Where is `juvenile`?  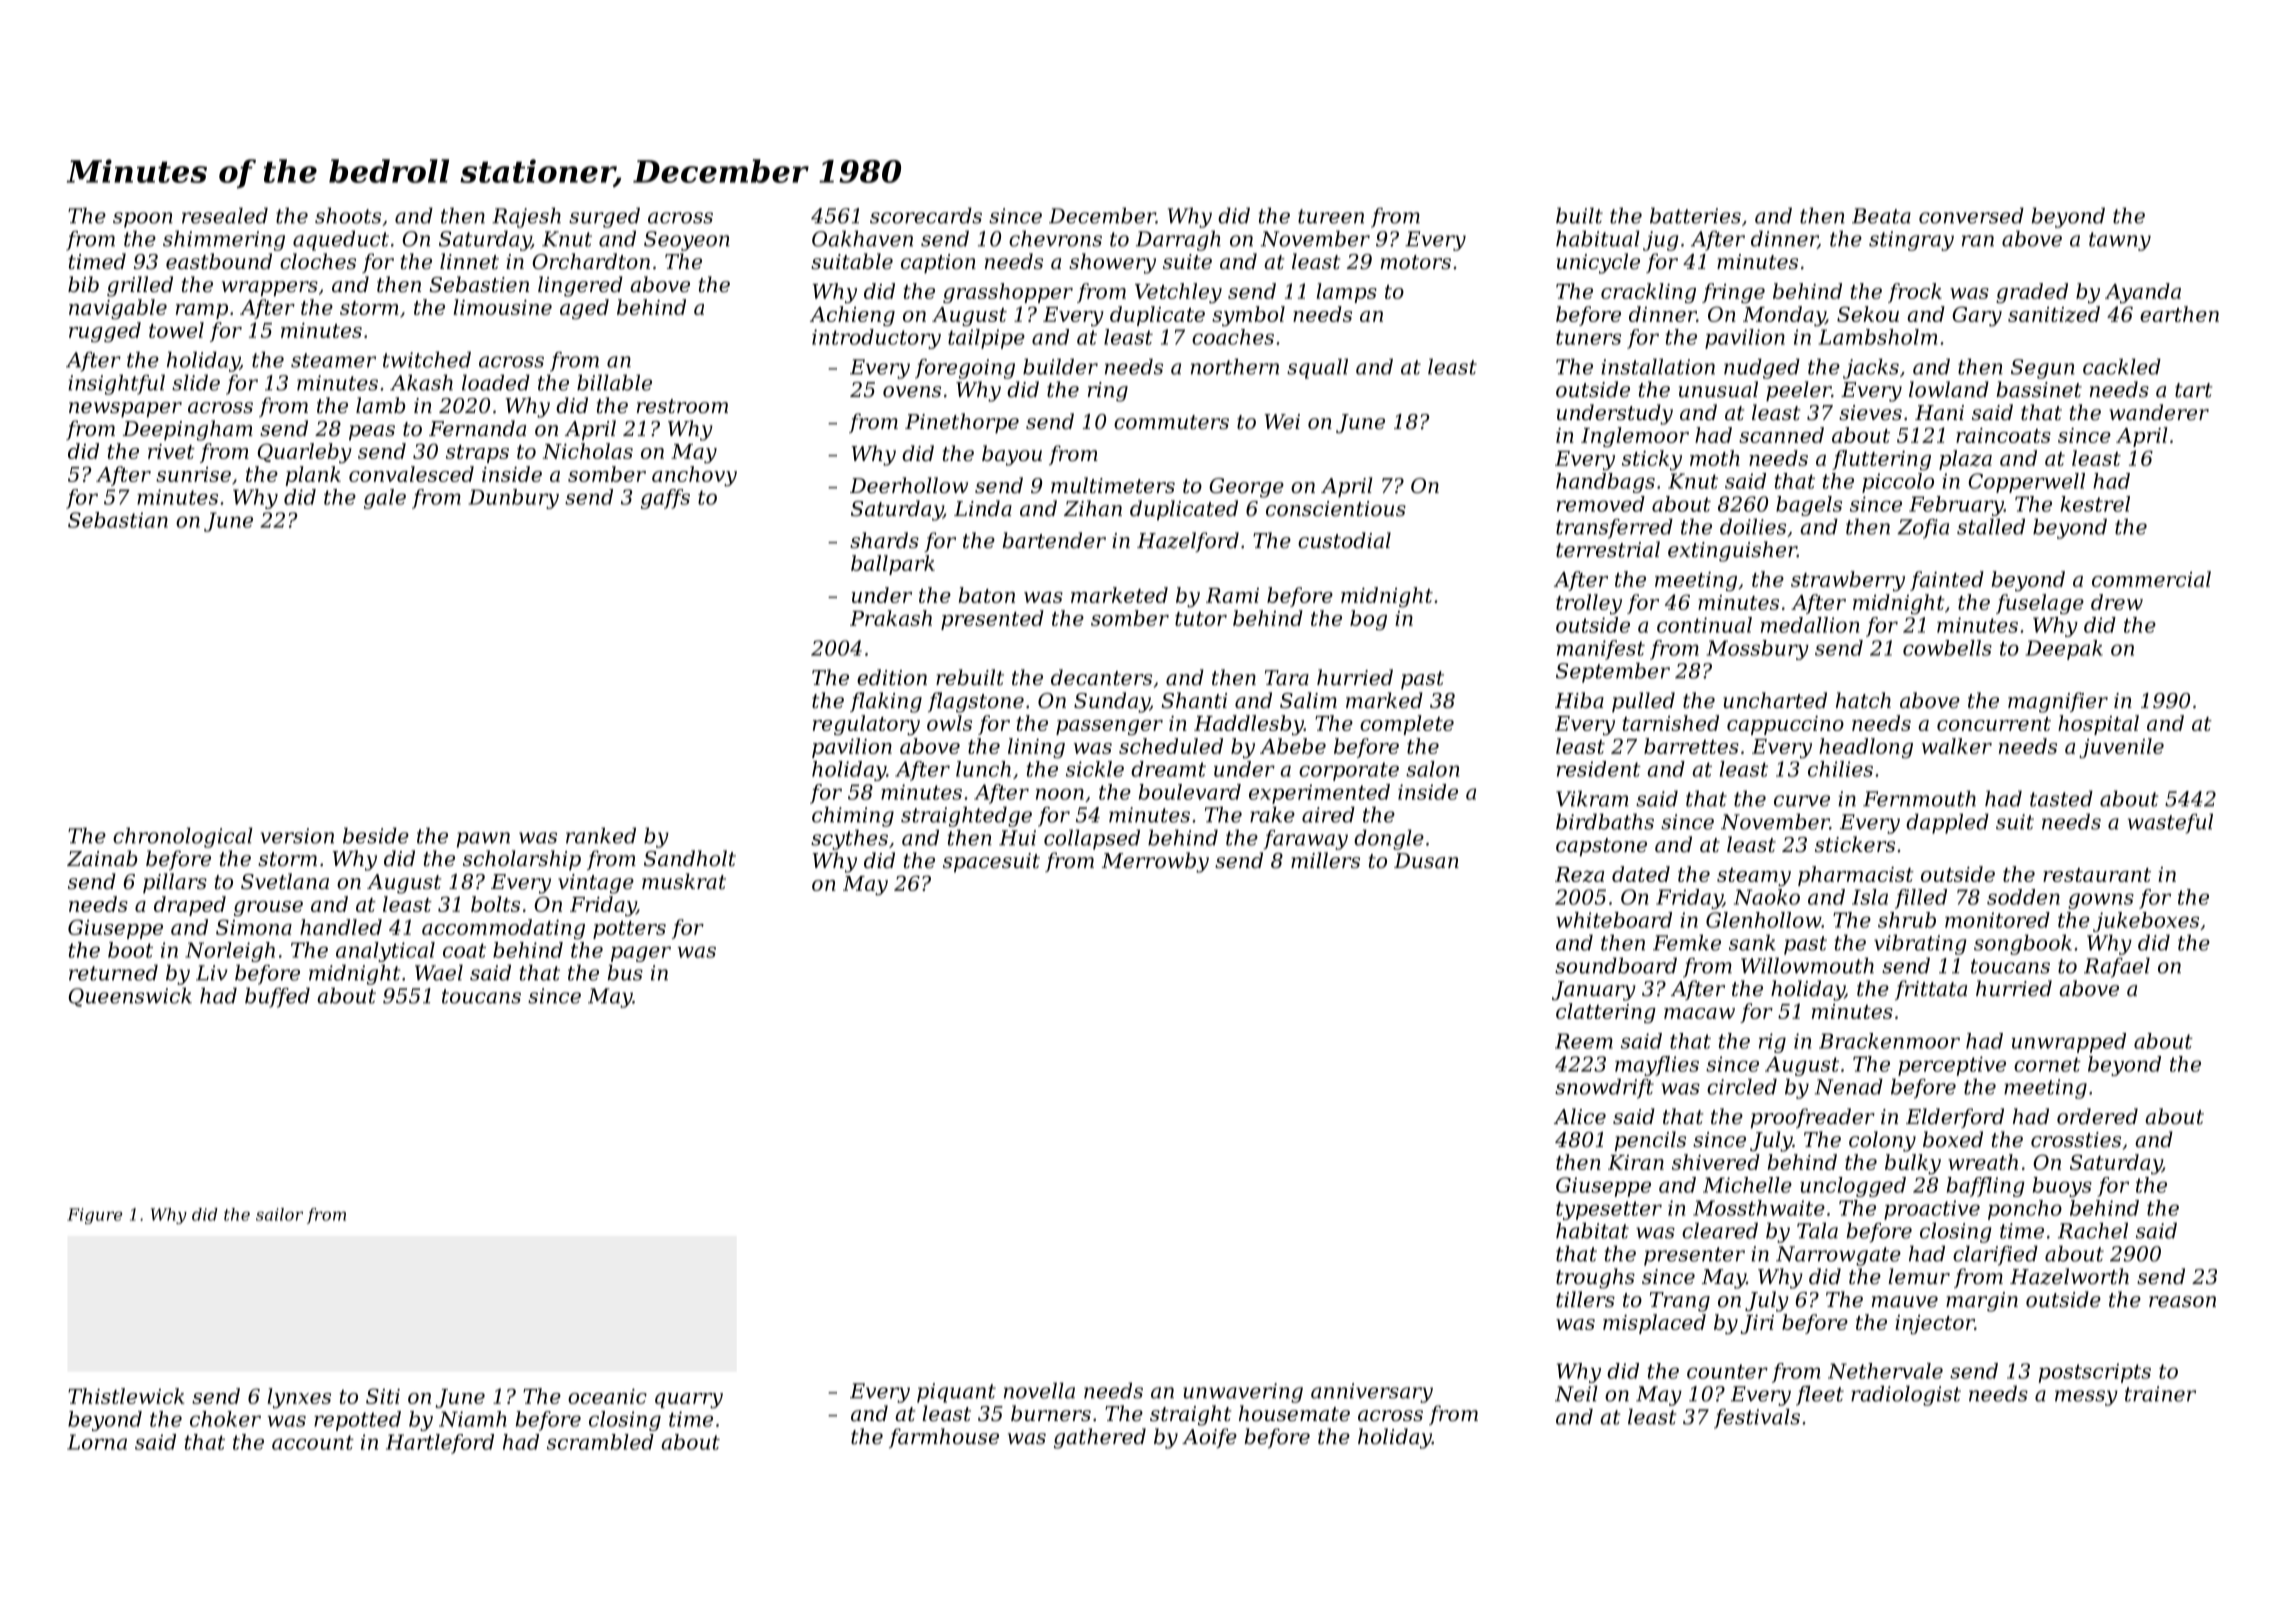 juvenile is located at coordinates (2121, 748).
